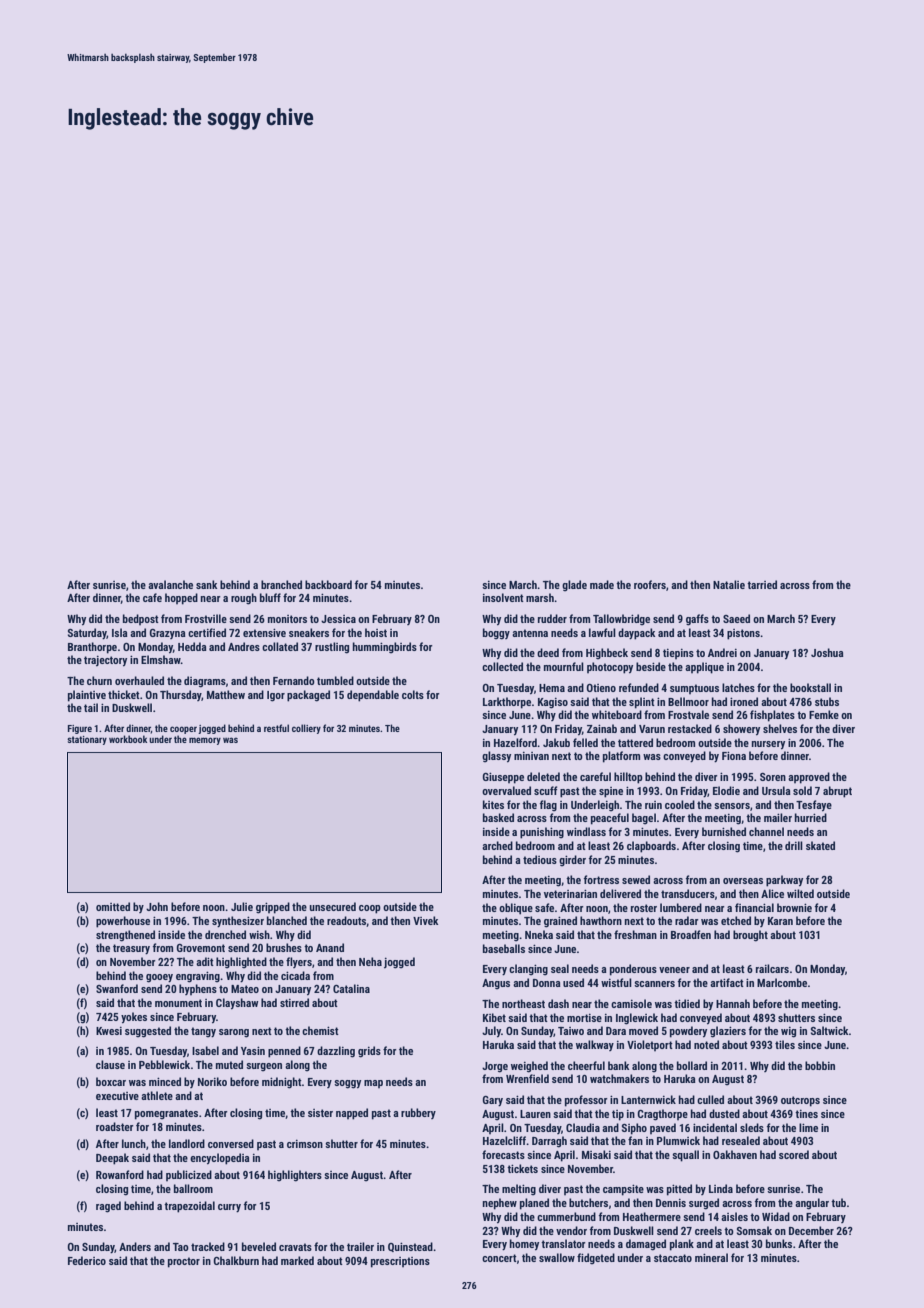  What do you see at coordinates (170, 584) in the screenshot?
I see `avalanche` at bounding box center [170, 584].
